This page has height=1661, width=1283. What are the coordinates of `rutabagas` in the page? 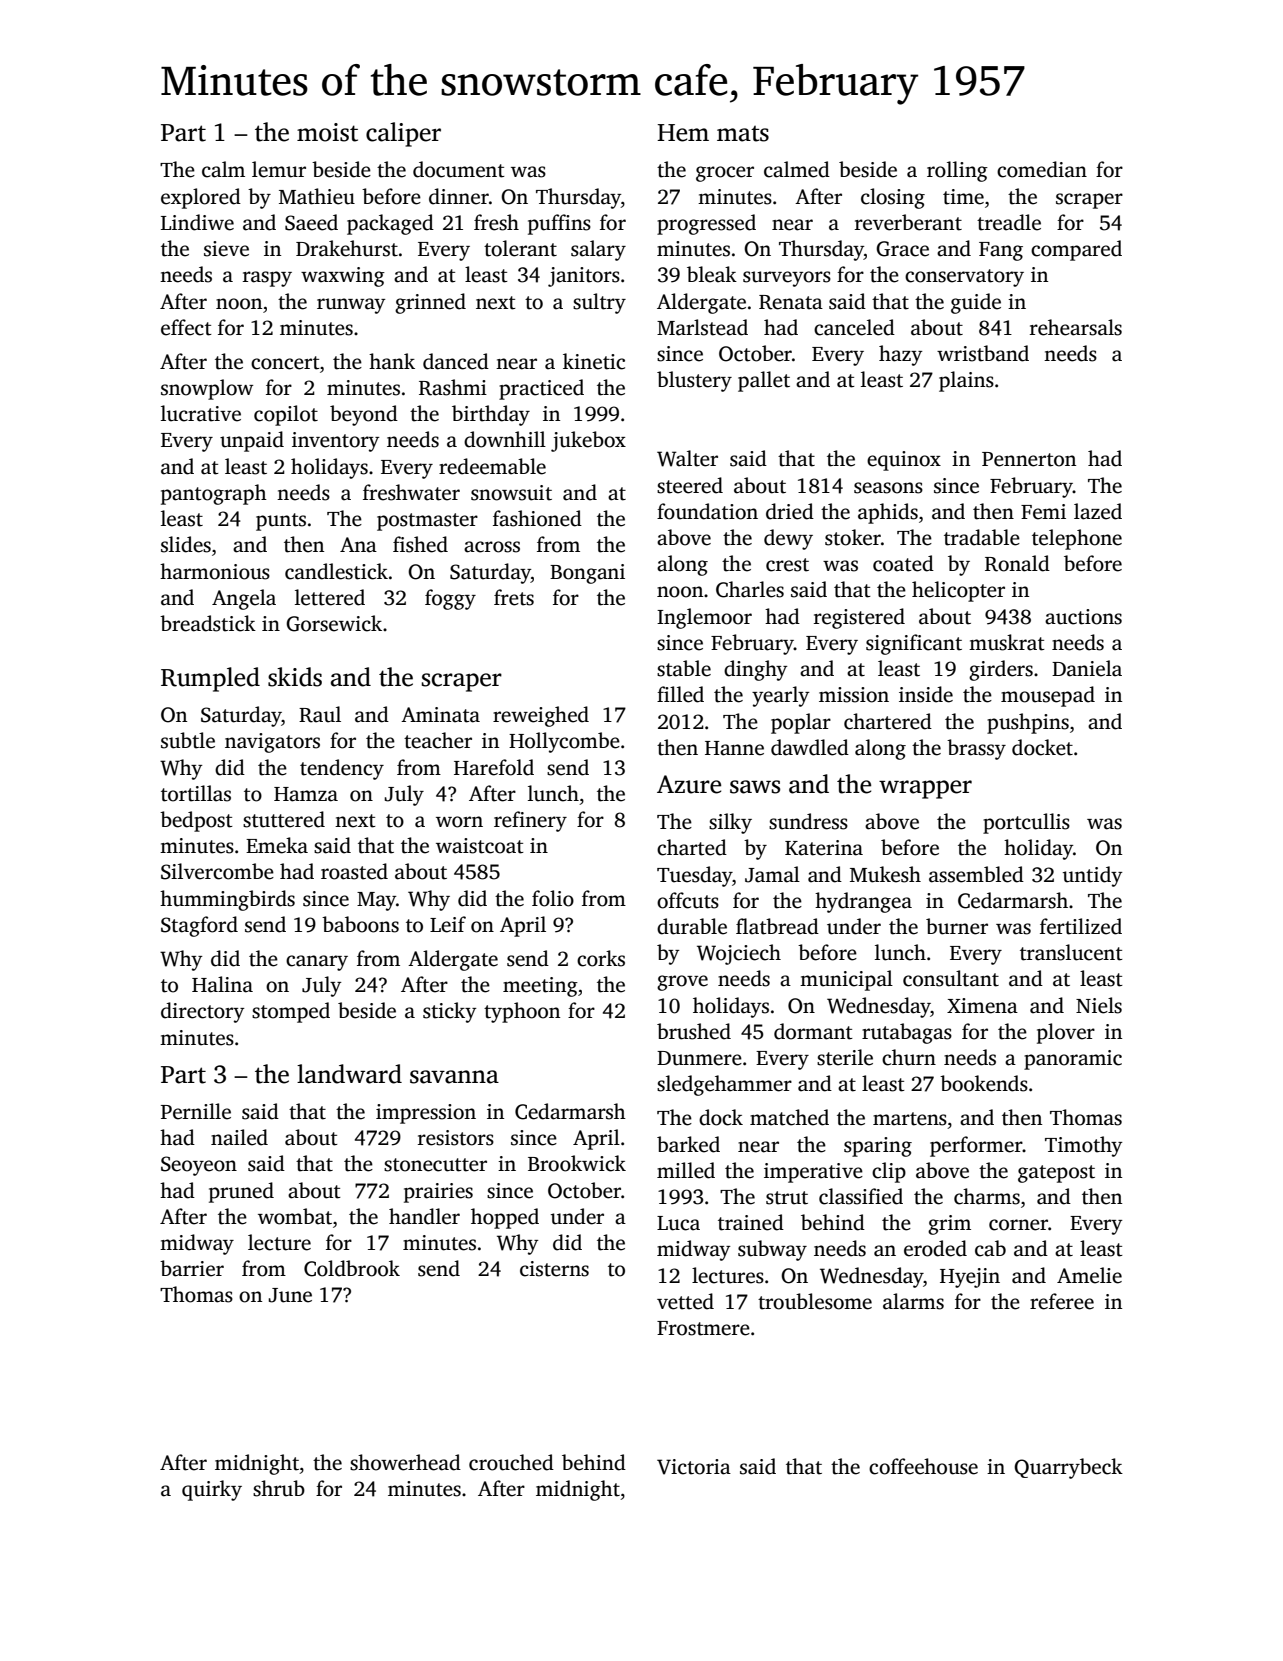 It's located at (907, 1033).
